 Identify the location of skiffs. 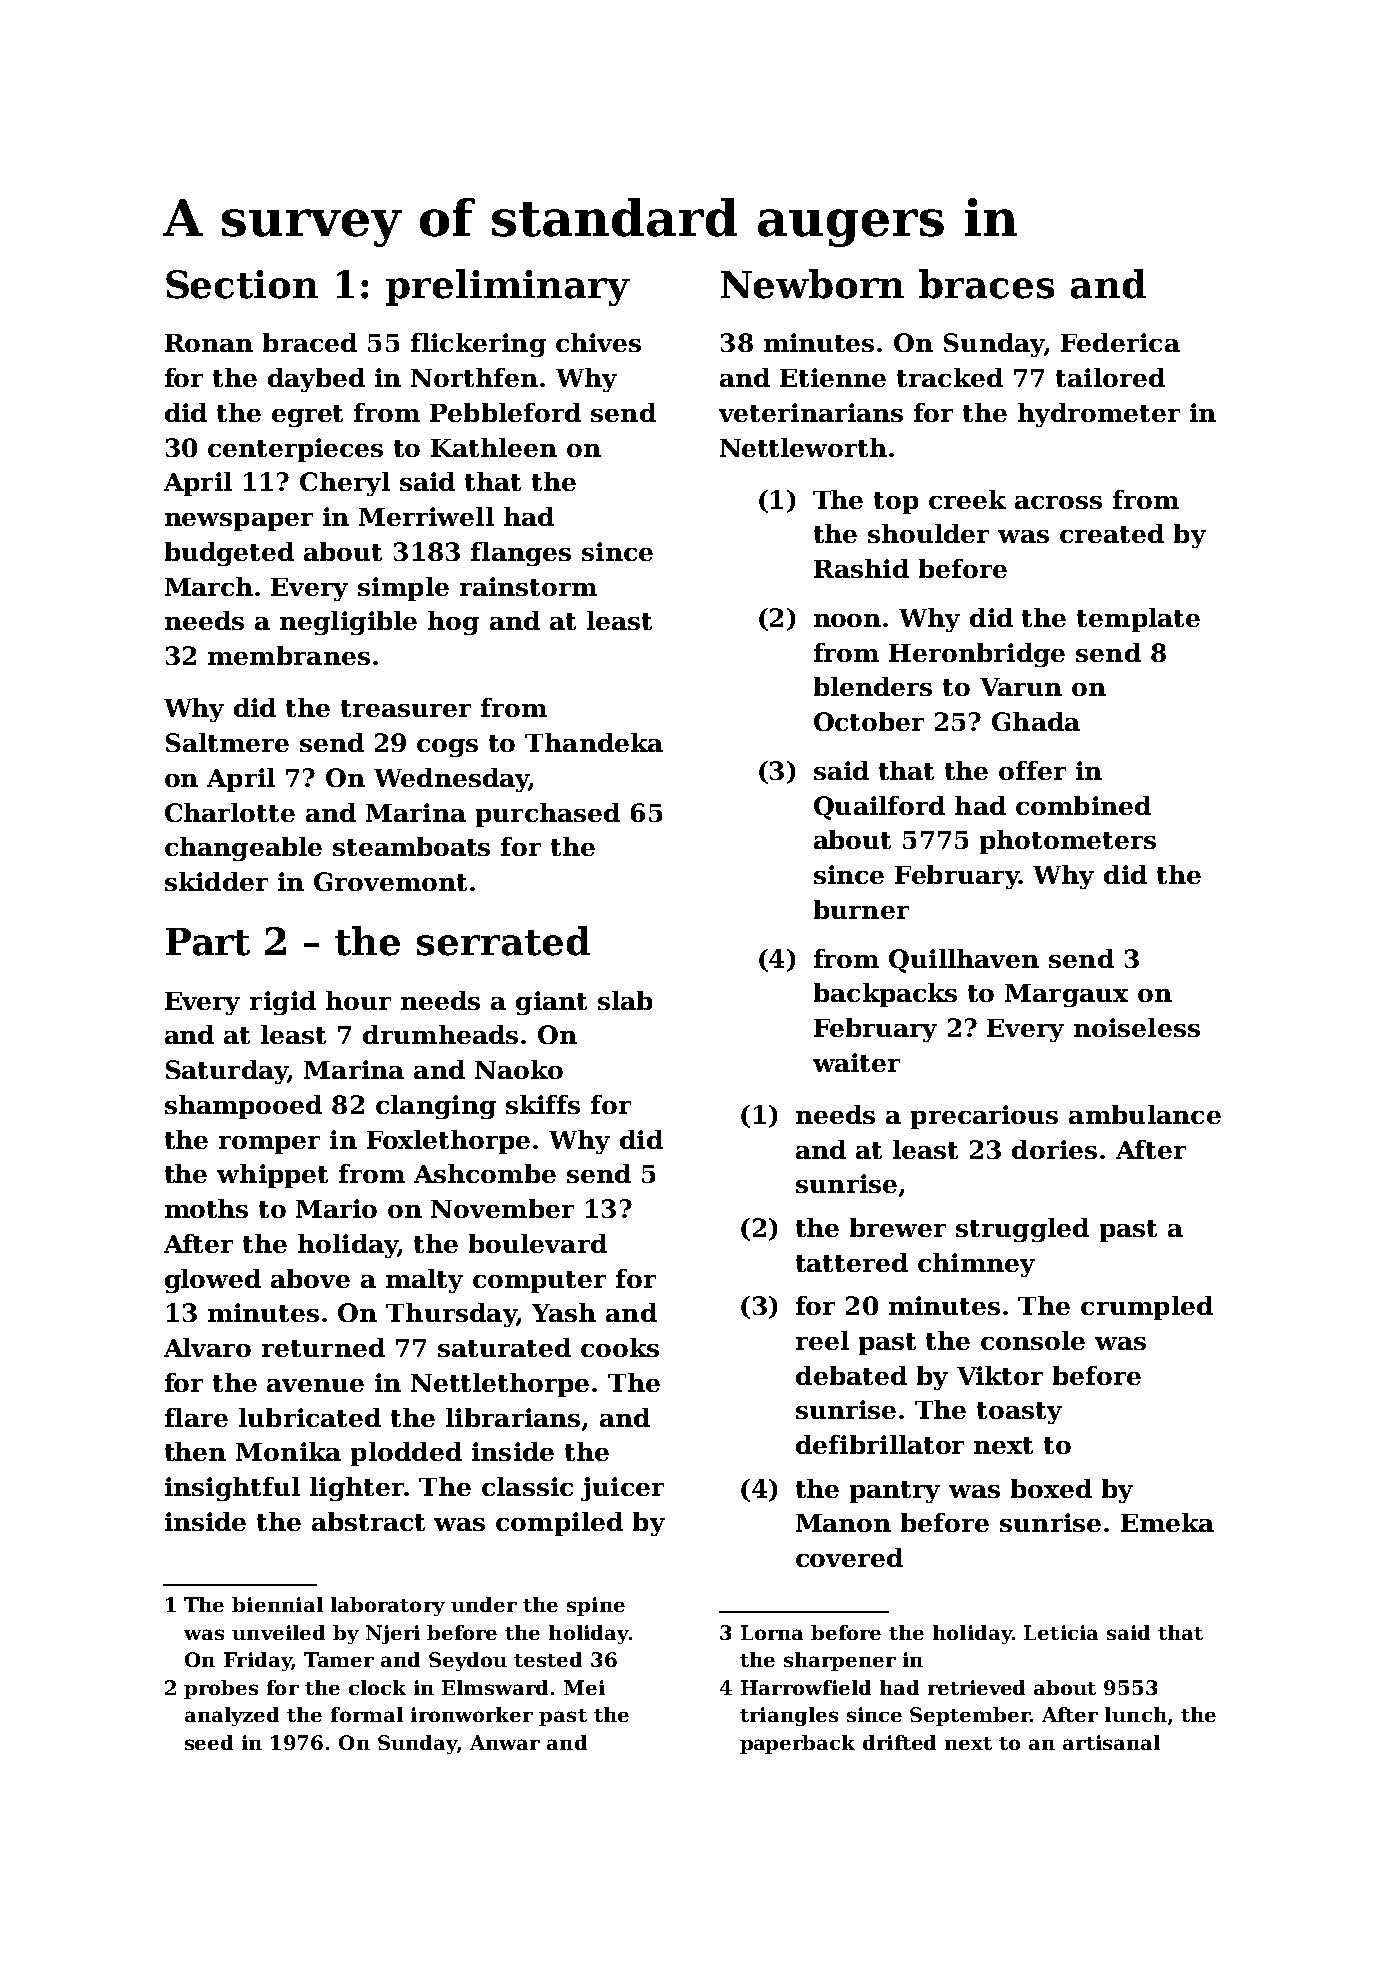
(543, 1104).
